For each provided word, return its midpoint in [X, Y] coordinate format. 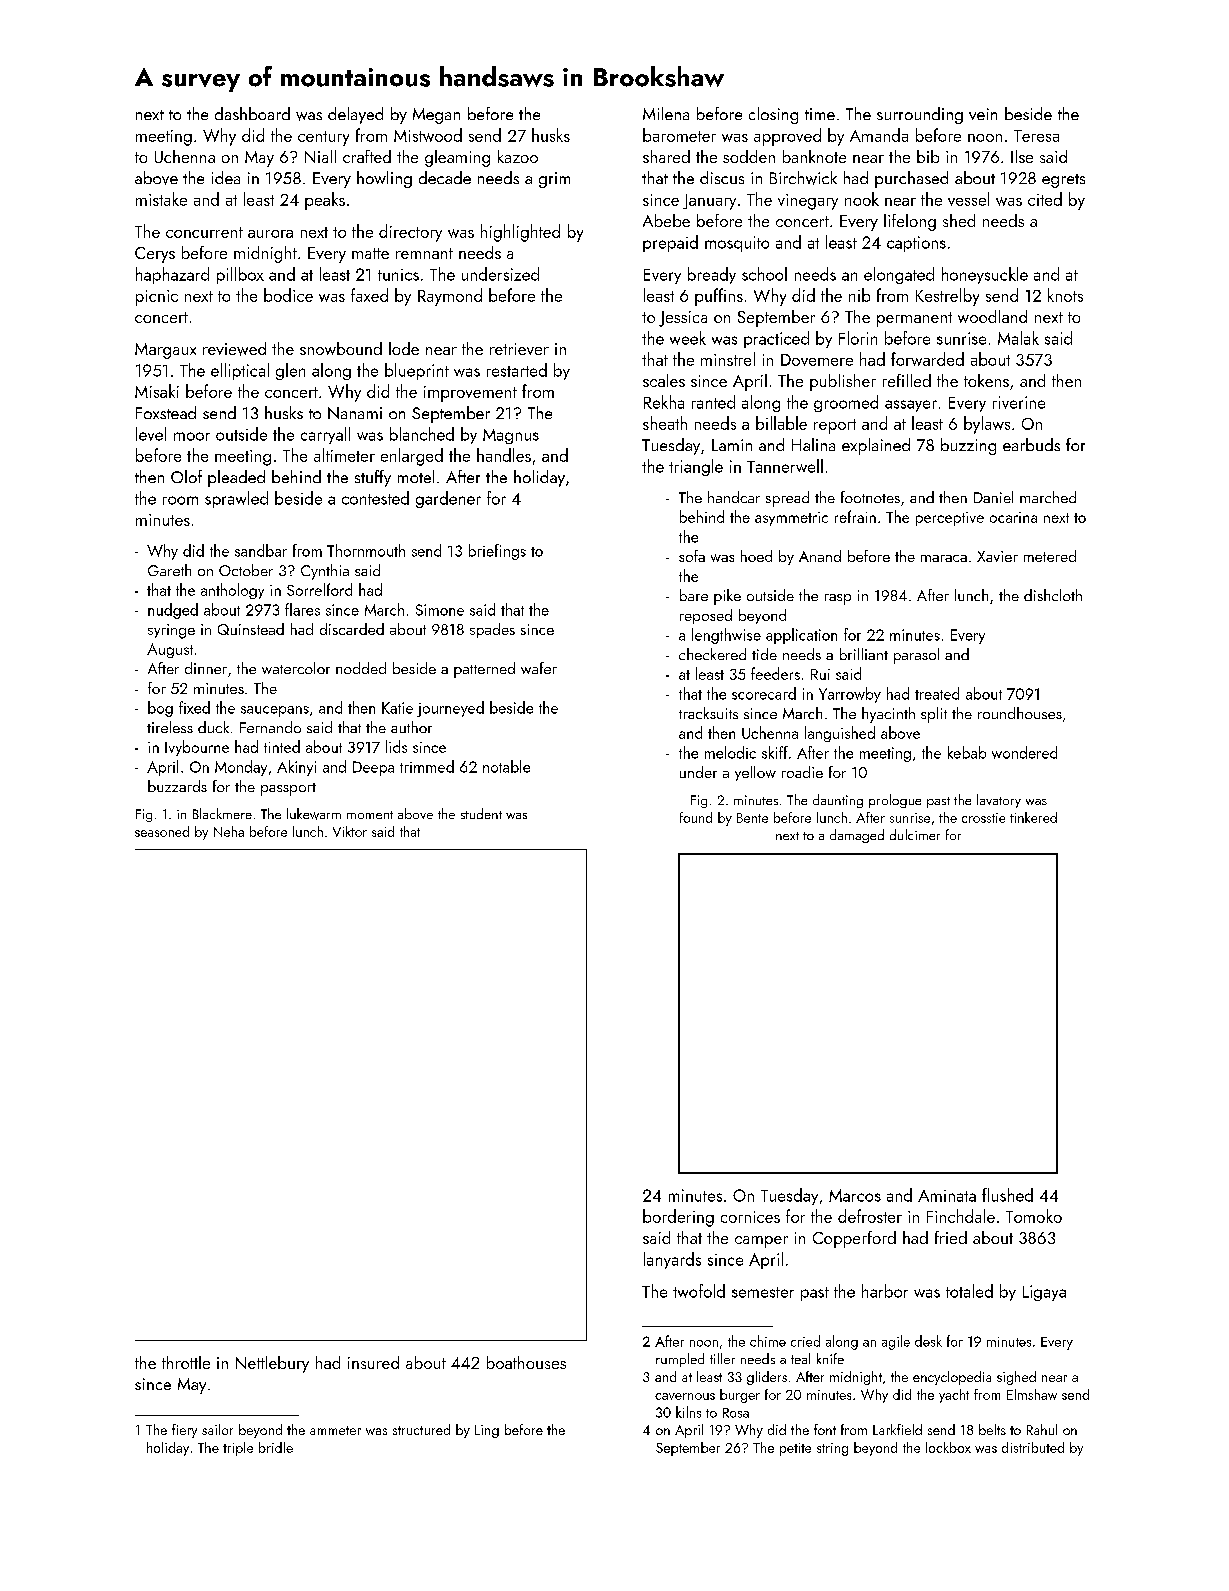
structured [421, 1429]
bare [694, 595]
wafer [539, 668]
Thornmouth [366, 550]
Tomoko [1034, 1216]
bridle [276, 1447]
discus [722, 177]
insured [373, 1362]
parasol [916, 656]
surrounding [920, 115]
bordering [678, 1218]
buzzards [177, 786]
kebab [967, 752]
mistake [161, 199]
